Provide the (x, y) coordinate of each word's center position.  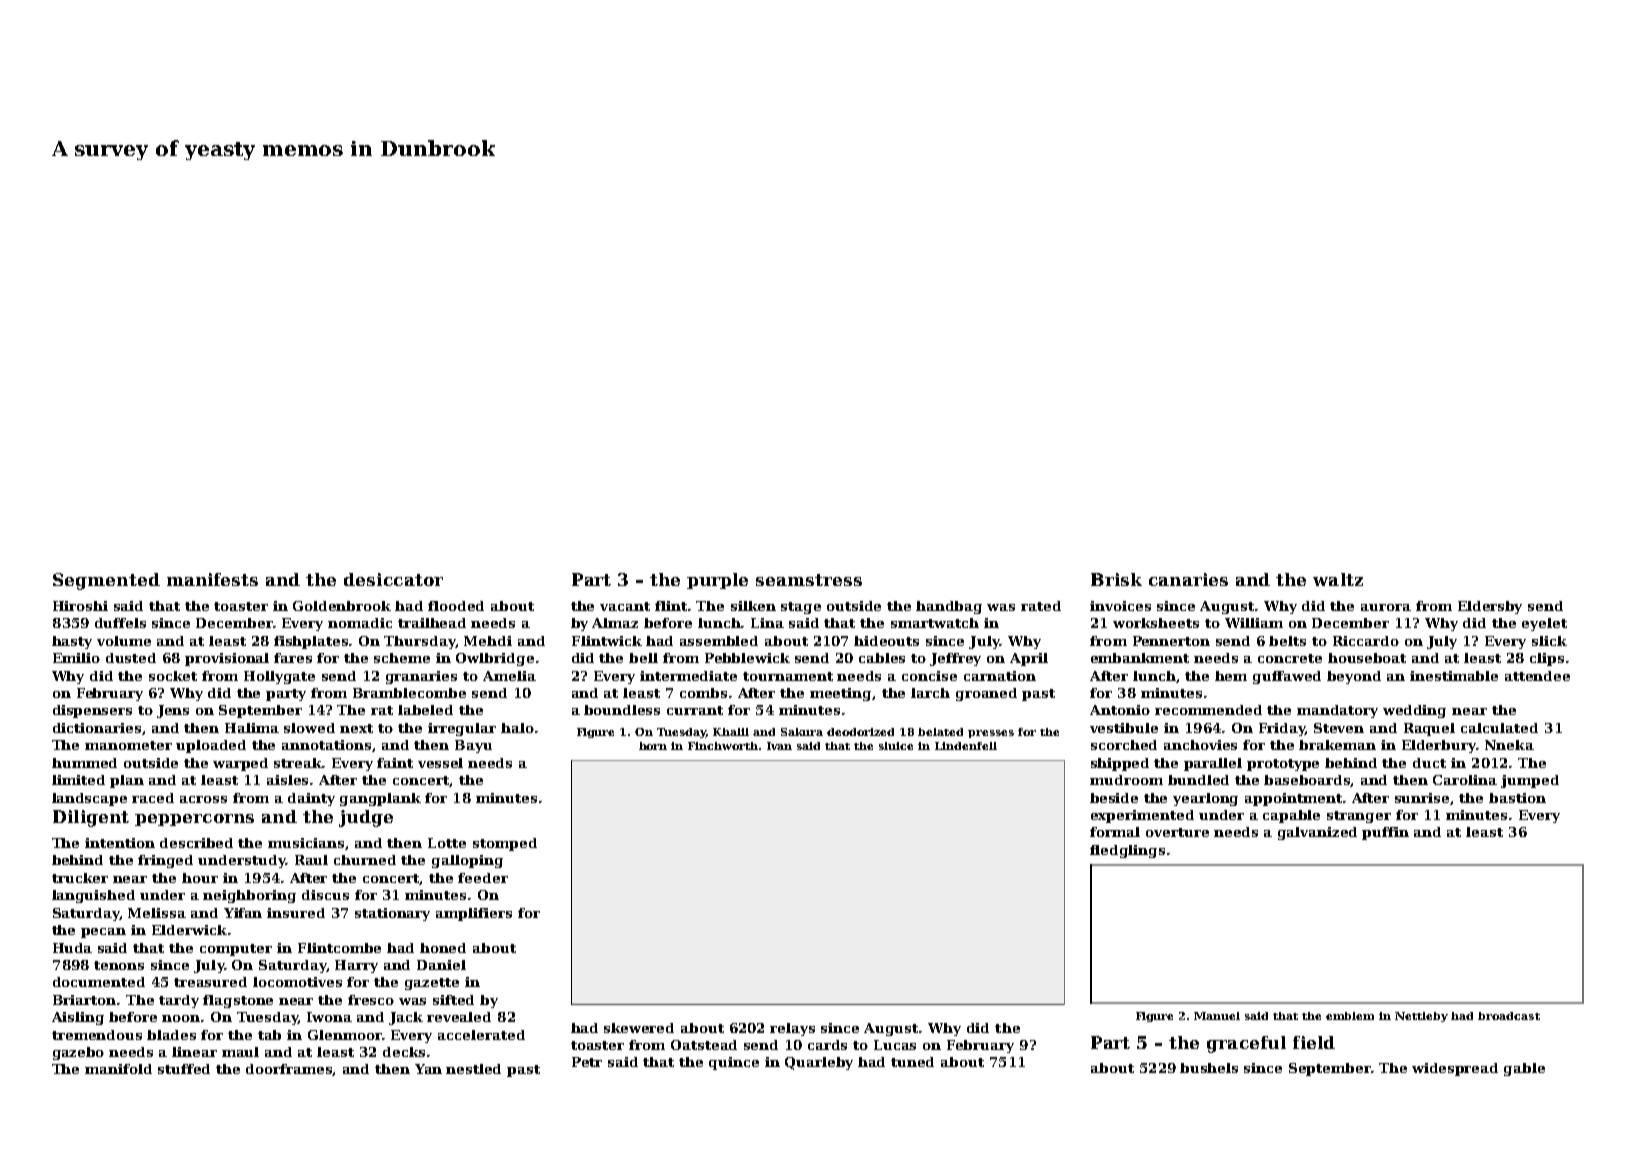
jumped (1530, 781)
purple (717, 581)
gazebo (78, 1053)
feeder (483, 878)
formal (1115, 832)
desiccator (393, 579)
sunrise (1422, 798)
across (203, 799)
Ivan (779, 746)
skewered (639, 1028)
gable (1524, 1069)
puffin (1385, 833)
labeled (425, 710)
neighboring (249, 896)
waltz (1338, 579)
